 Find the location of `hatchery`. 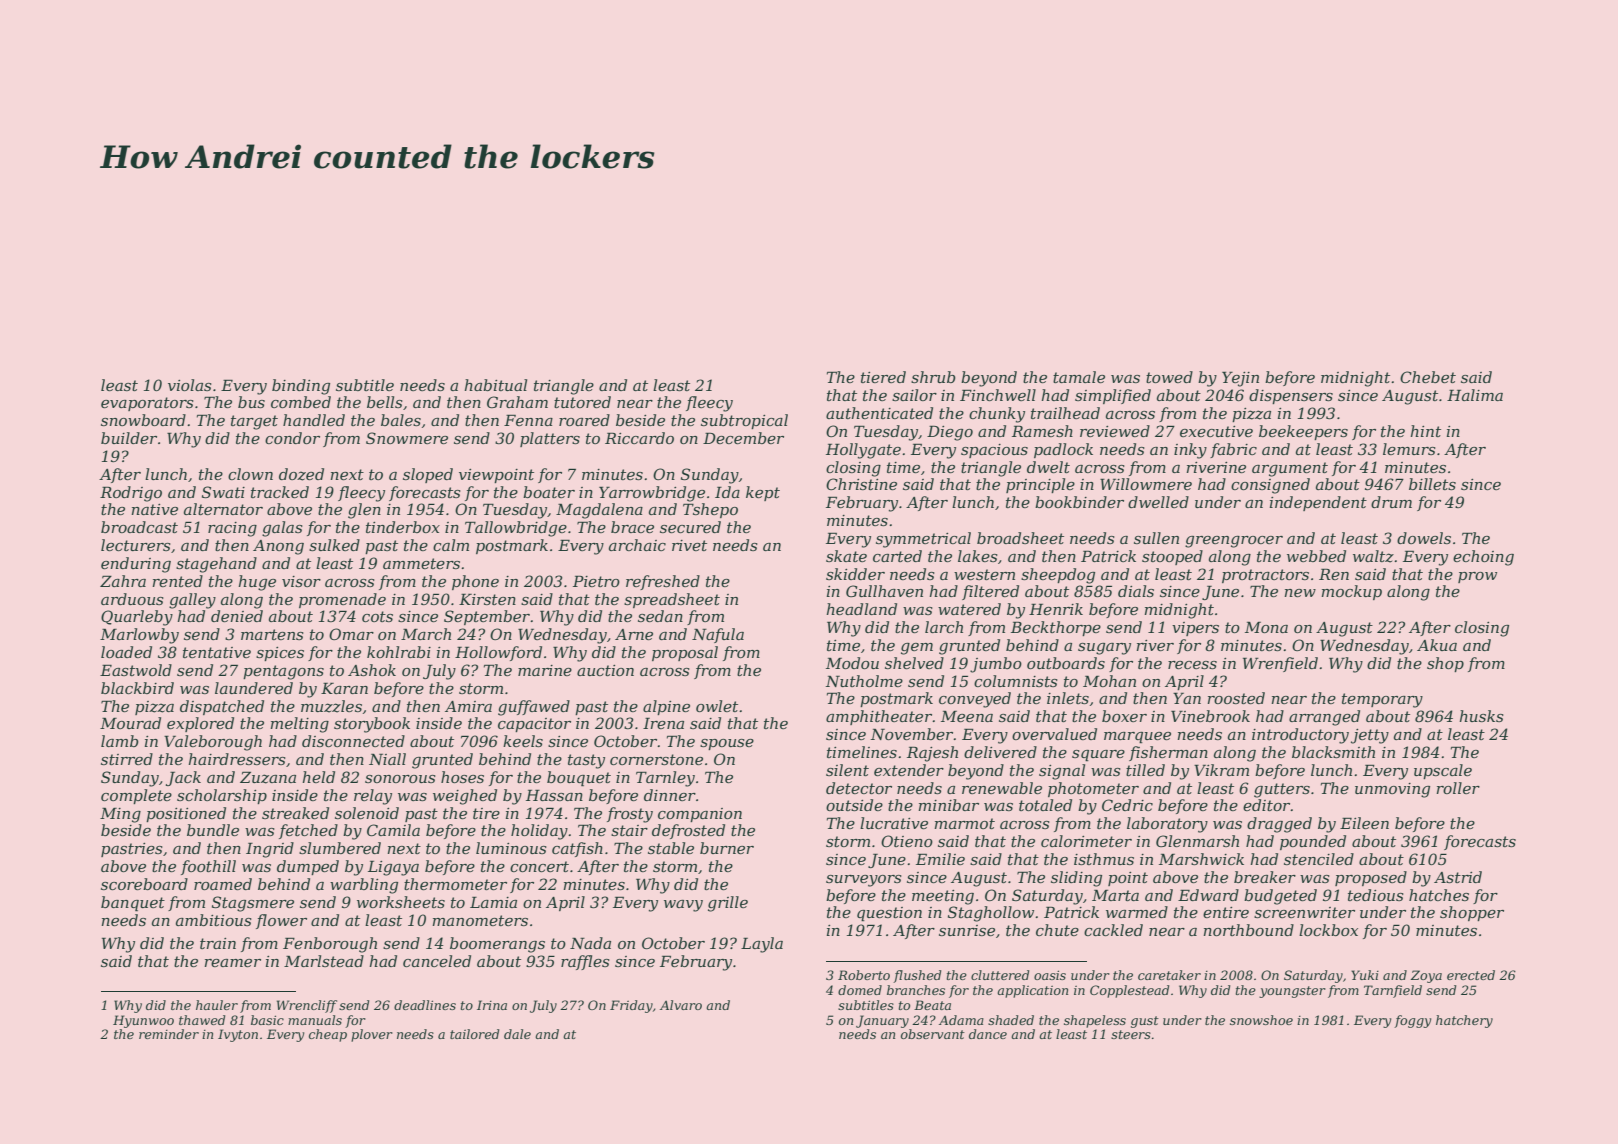

hatchery is located at coordinates (1464, 1021).
